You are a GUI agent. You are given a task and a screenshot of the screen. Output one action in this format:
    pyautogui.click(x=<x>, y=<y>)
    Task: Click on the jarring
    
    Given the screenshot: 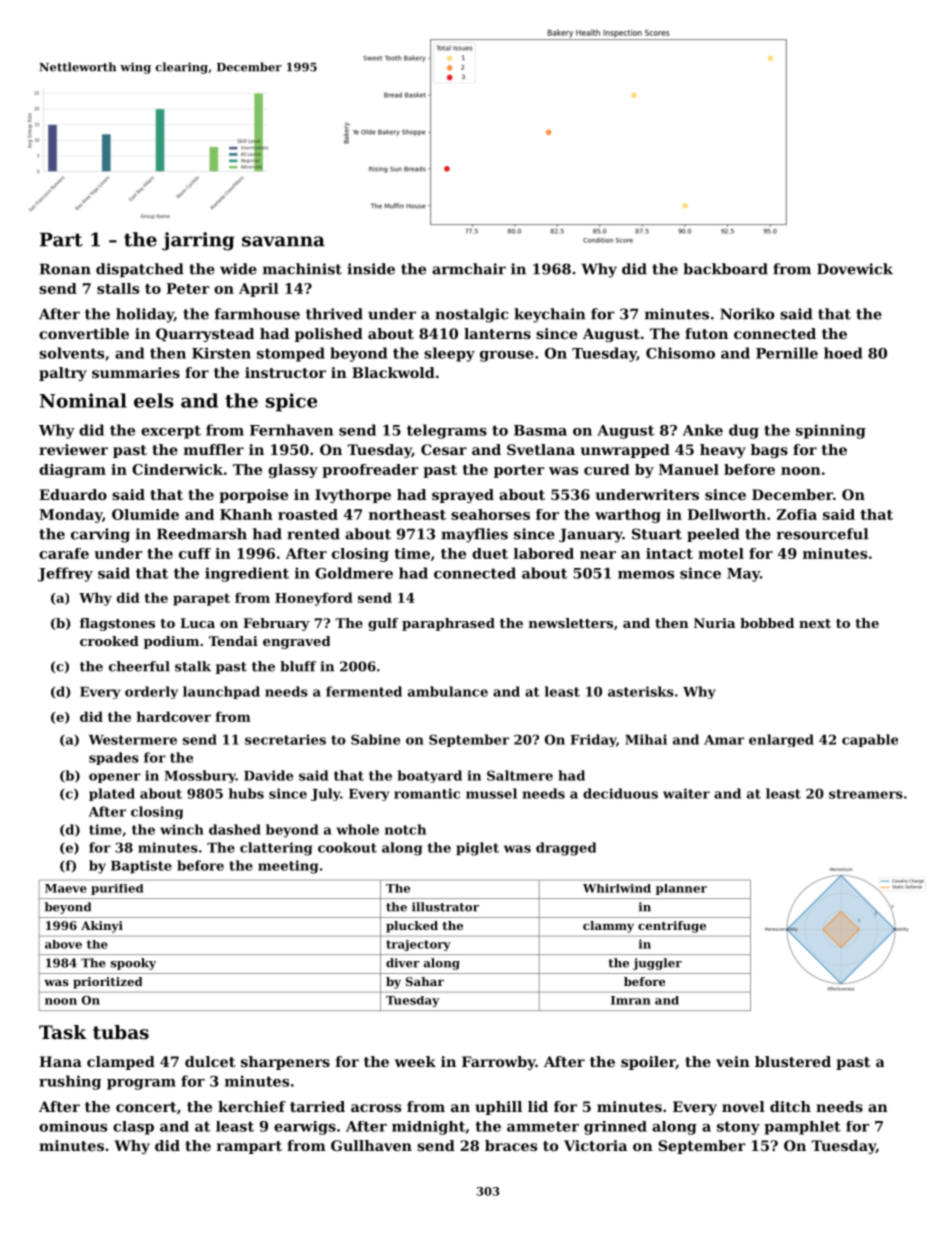 What is the action you would take?
    pyautogui.click(x=198, y=241)
